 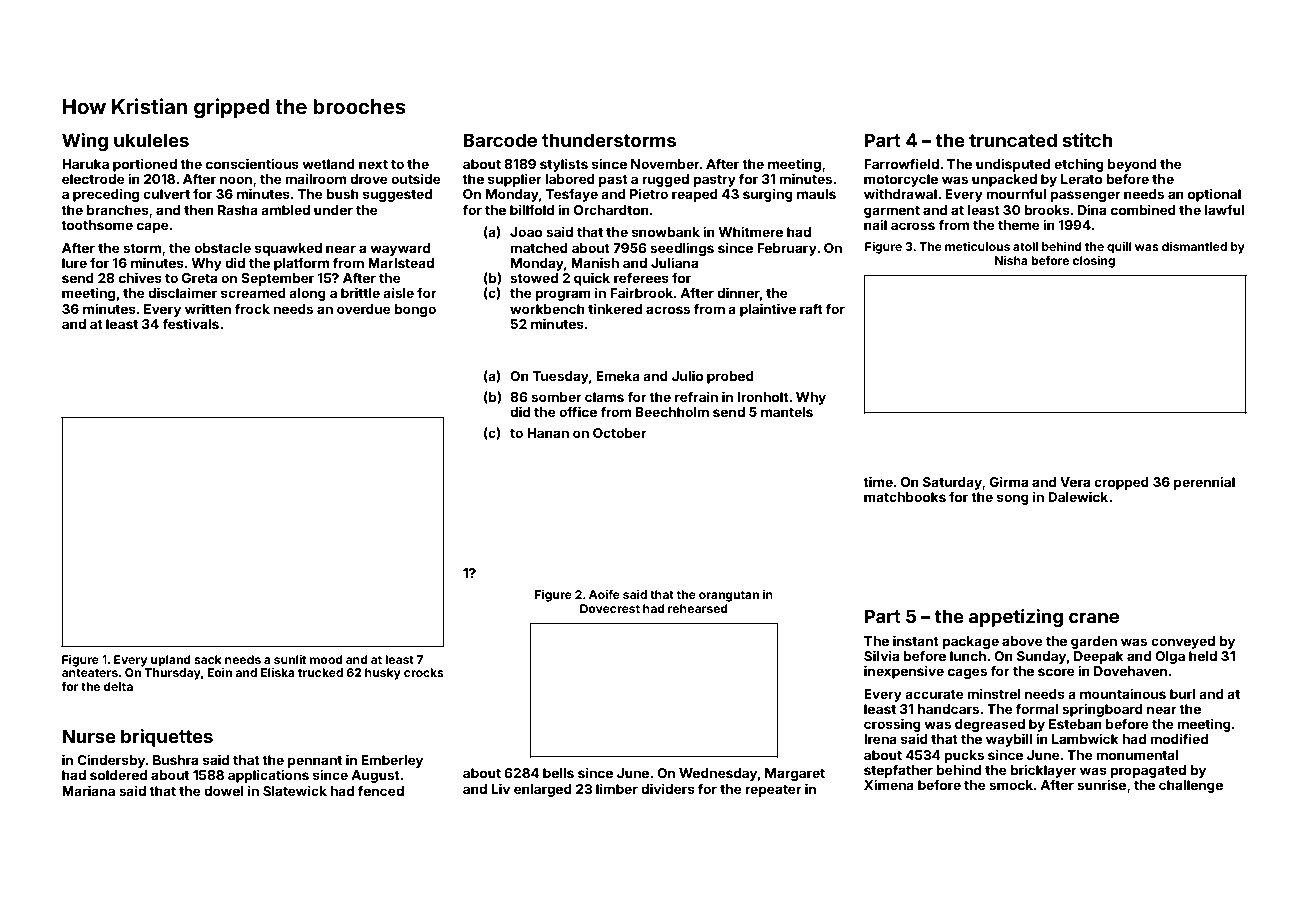 I want to click on Silvia, so click(x=881, y=655).
